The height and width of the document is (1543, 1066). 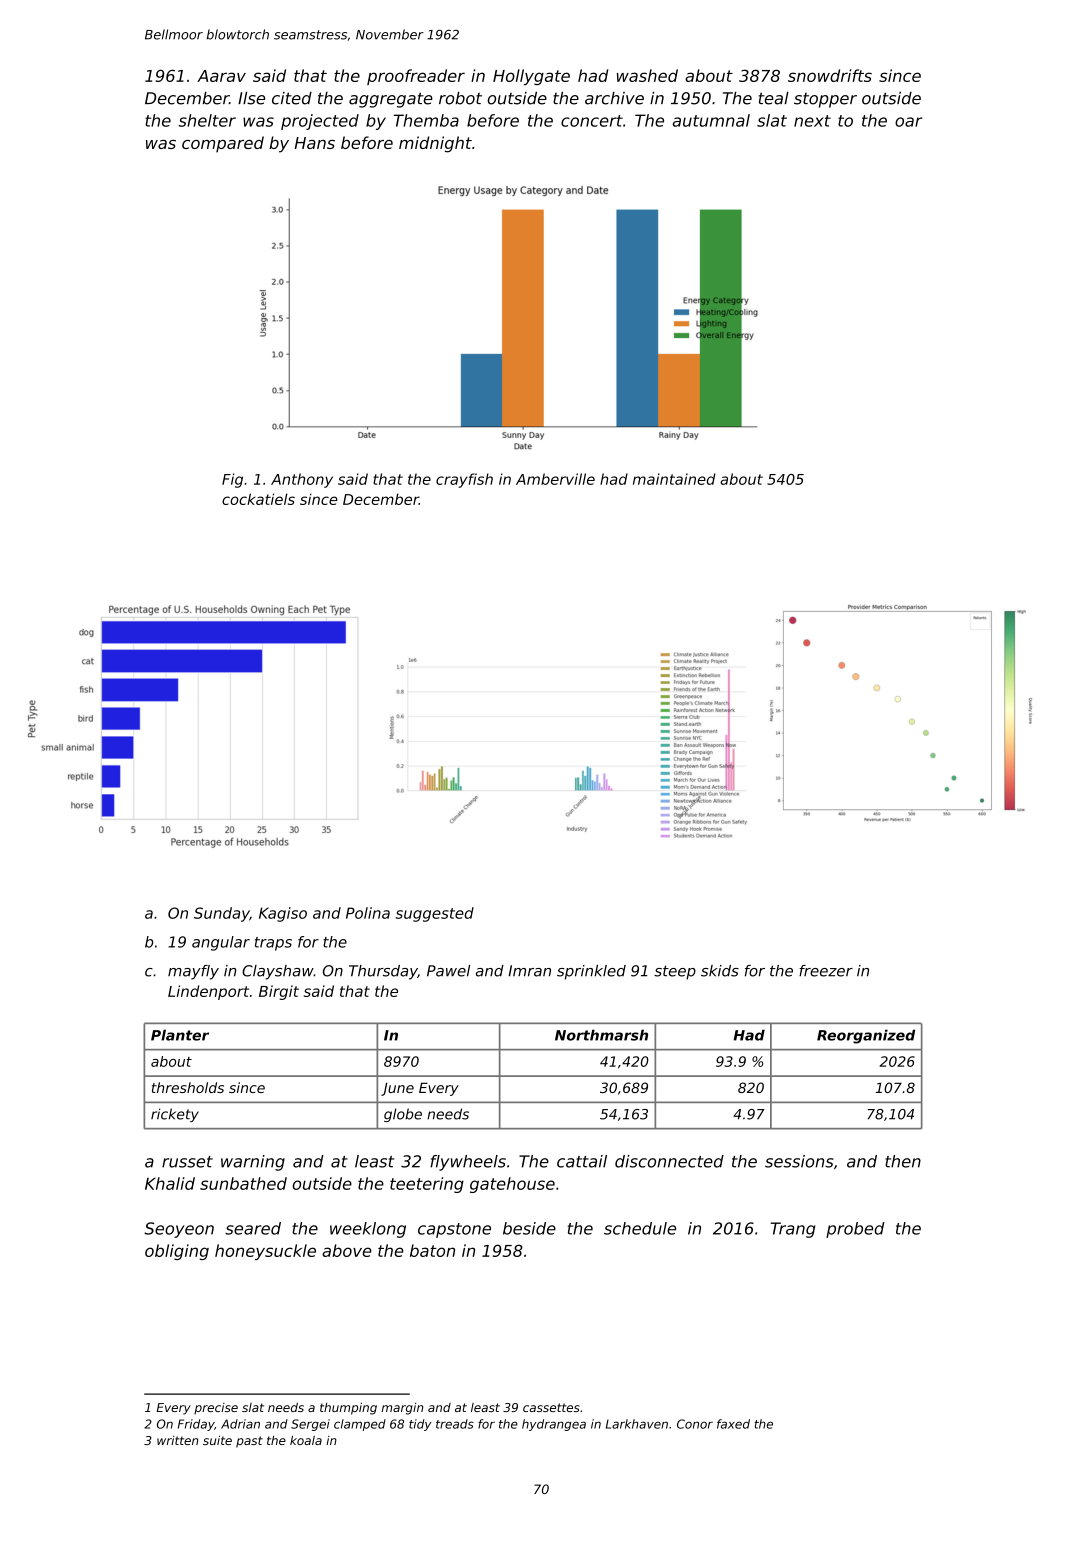 What do you see at coordinates (720, 971) in the document?
I see `skids` at bounding box center [720, 971].
